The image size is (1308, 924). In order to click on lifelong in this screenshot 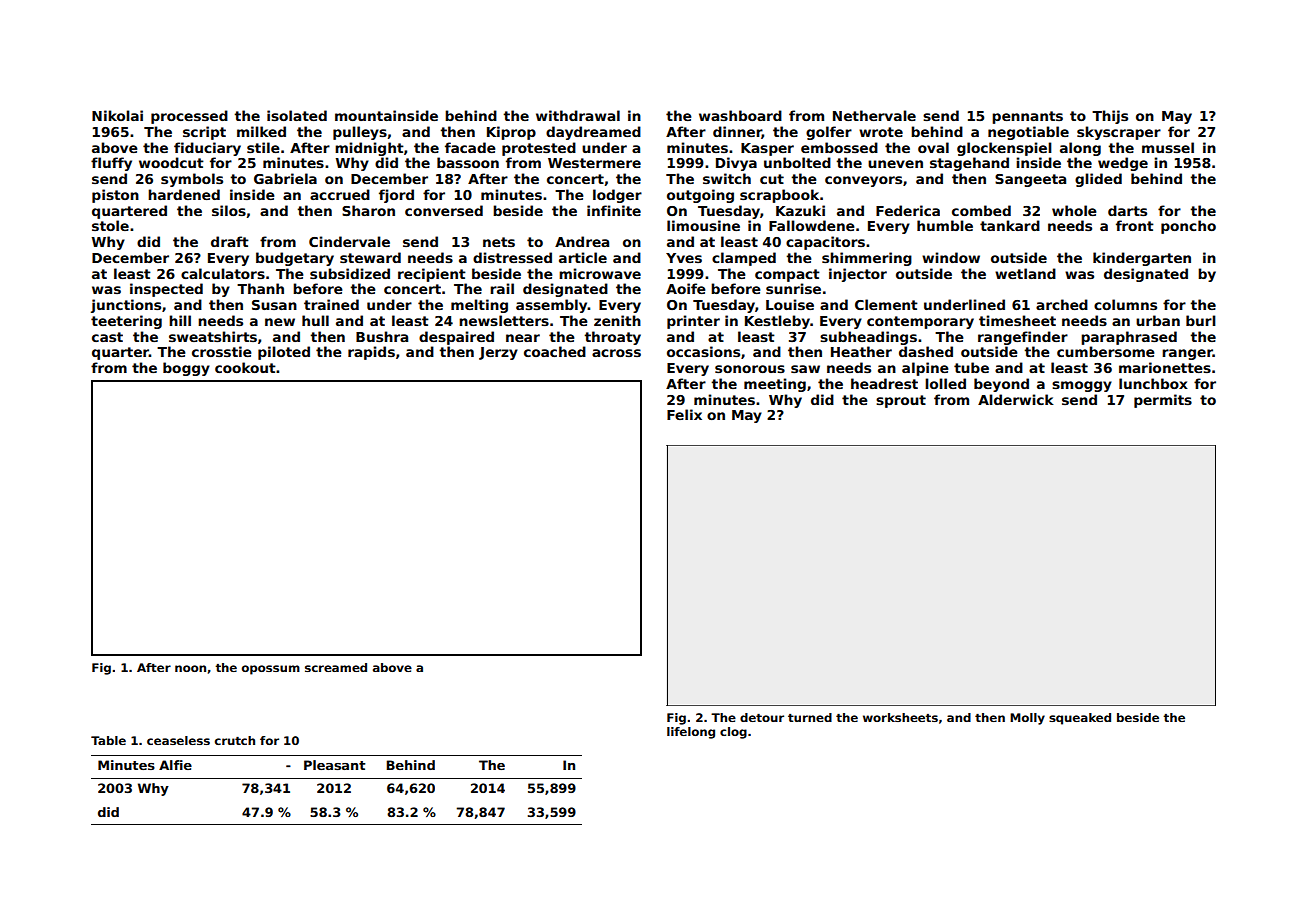, I will do `click(691, 733)`.
